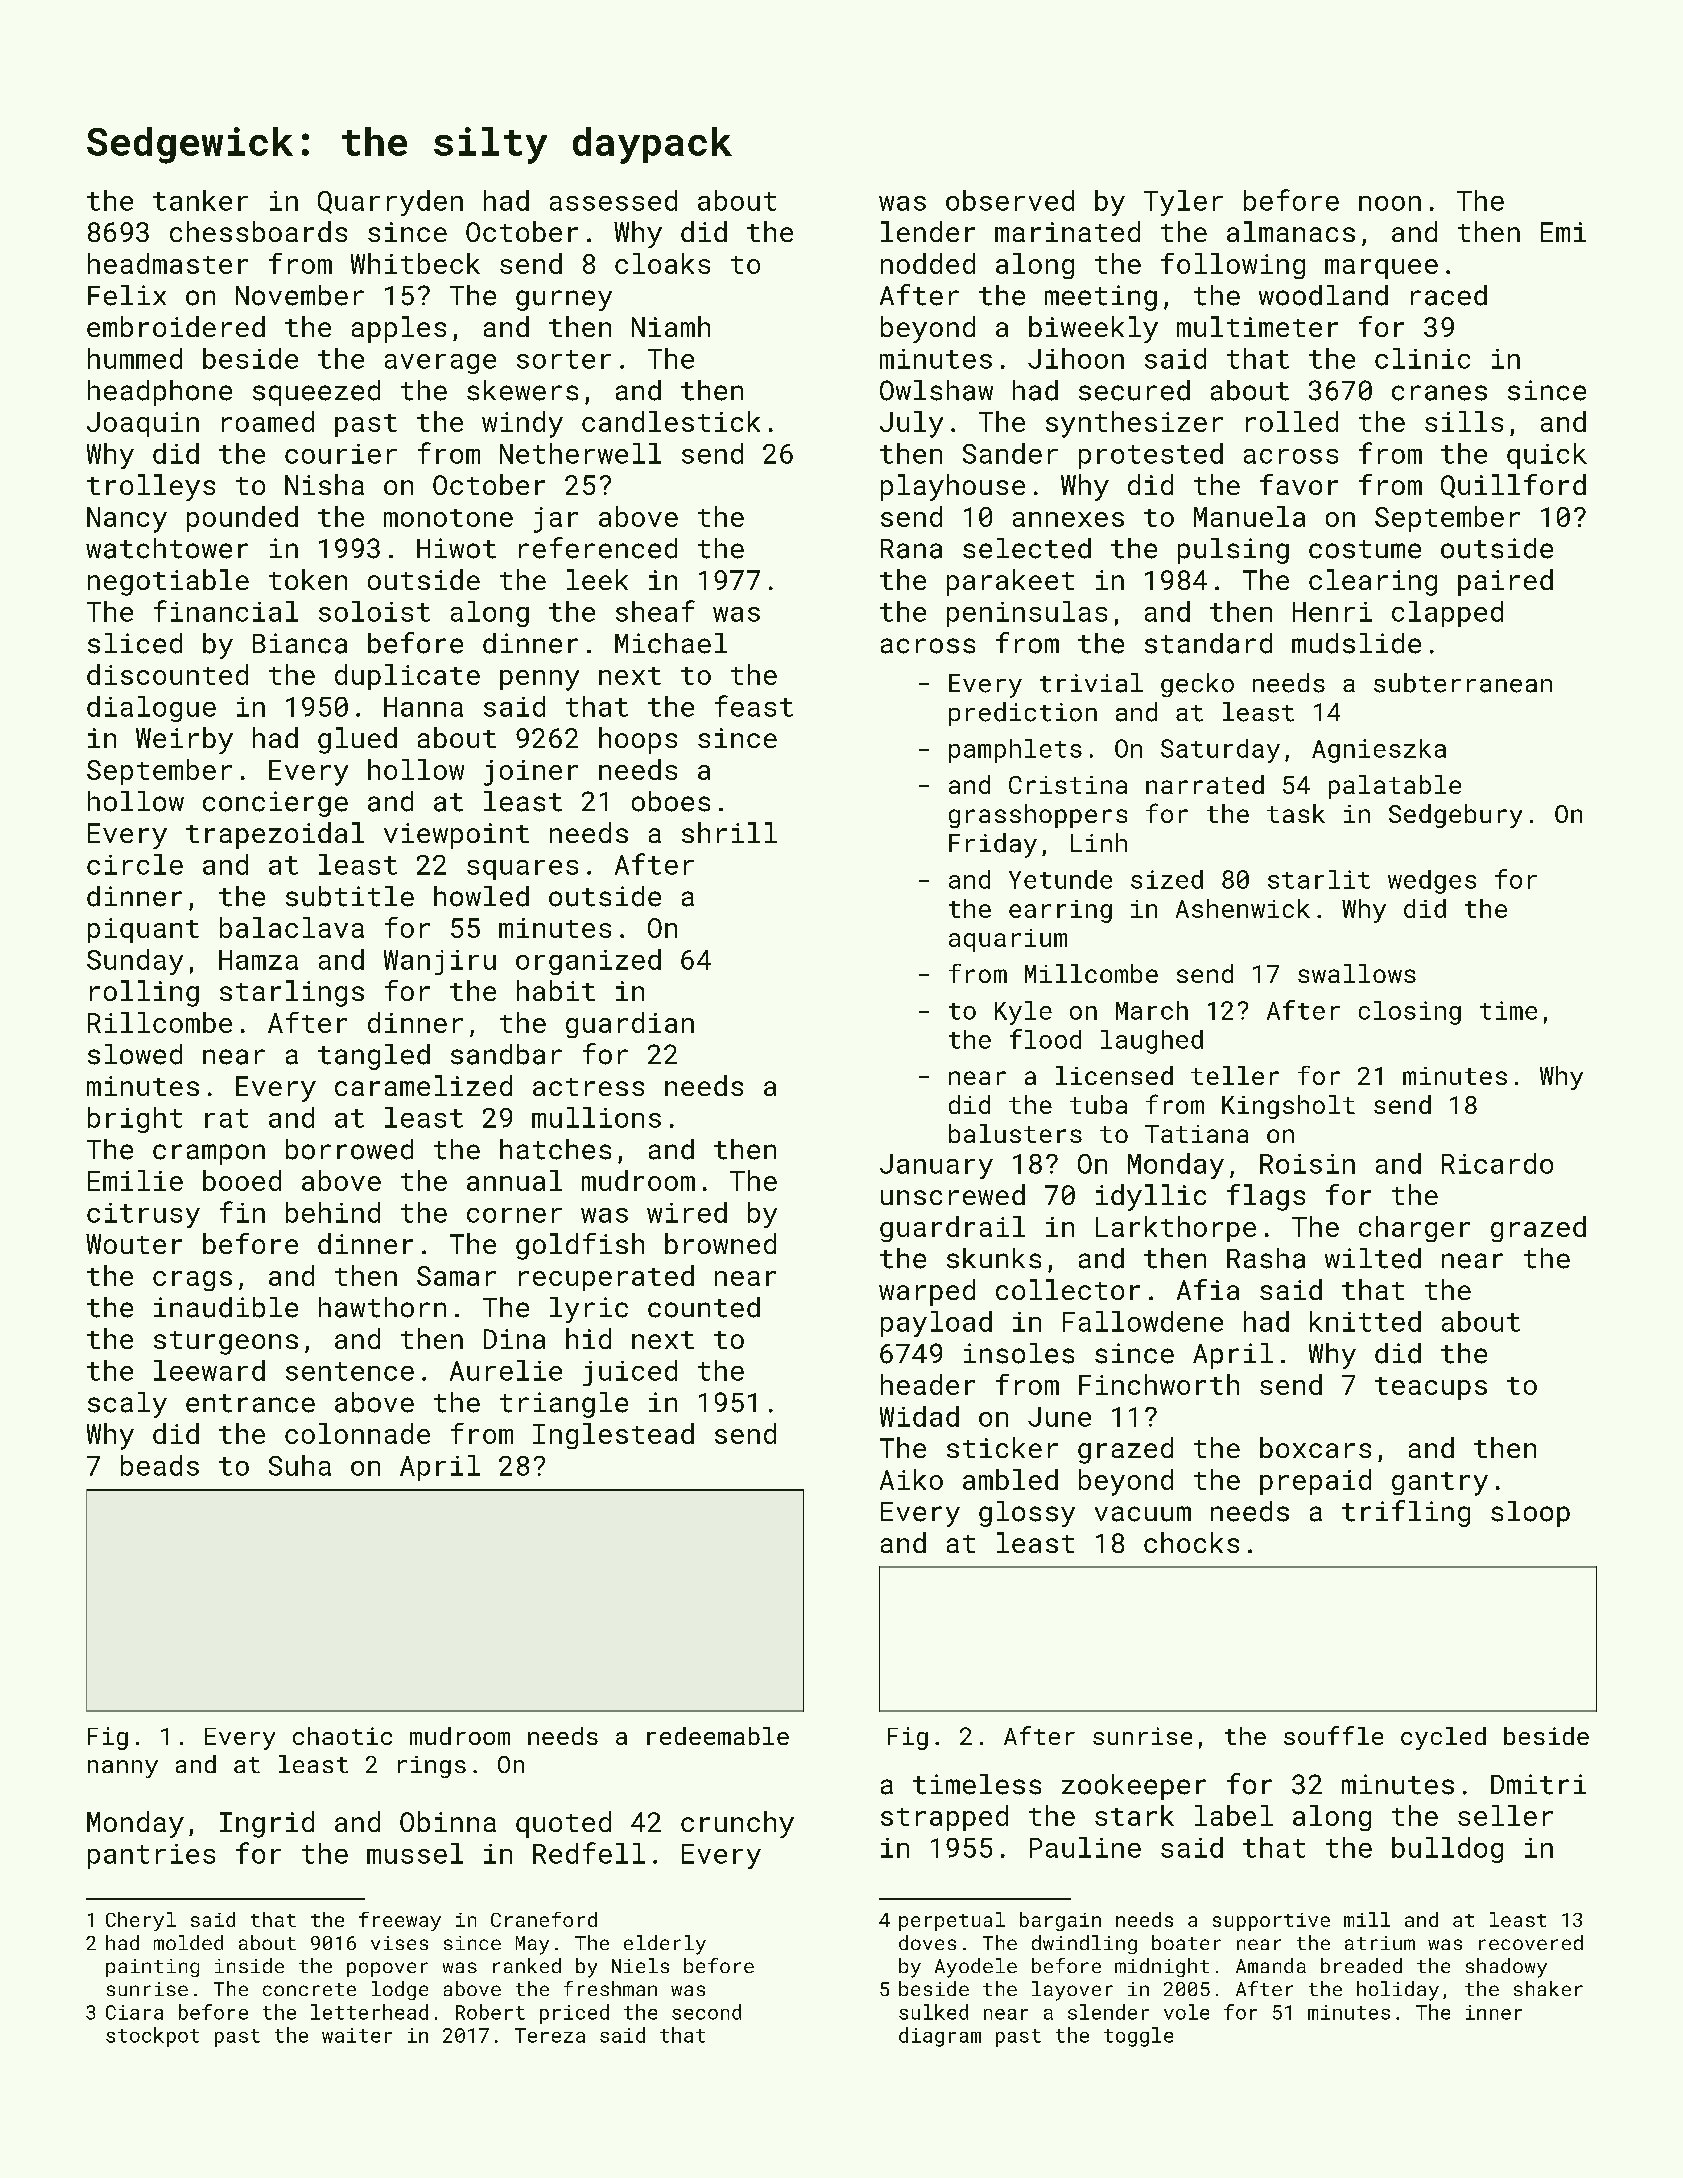  I want to click on Tyler, so click(1183, 203).
